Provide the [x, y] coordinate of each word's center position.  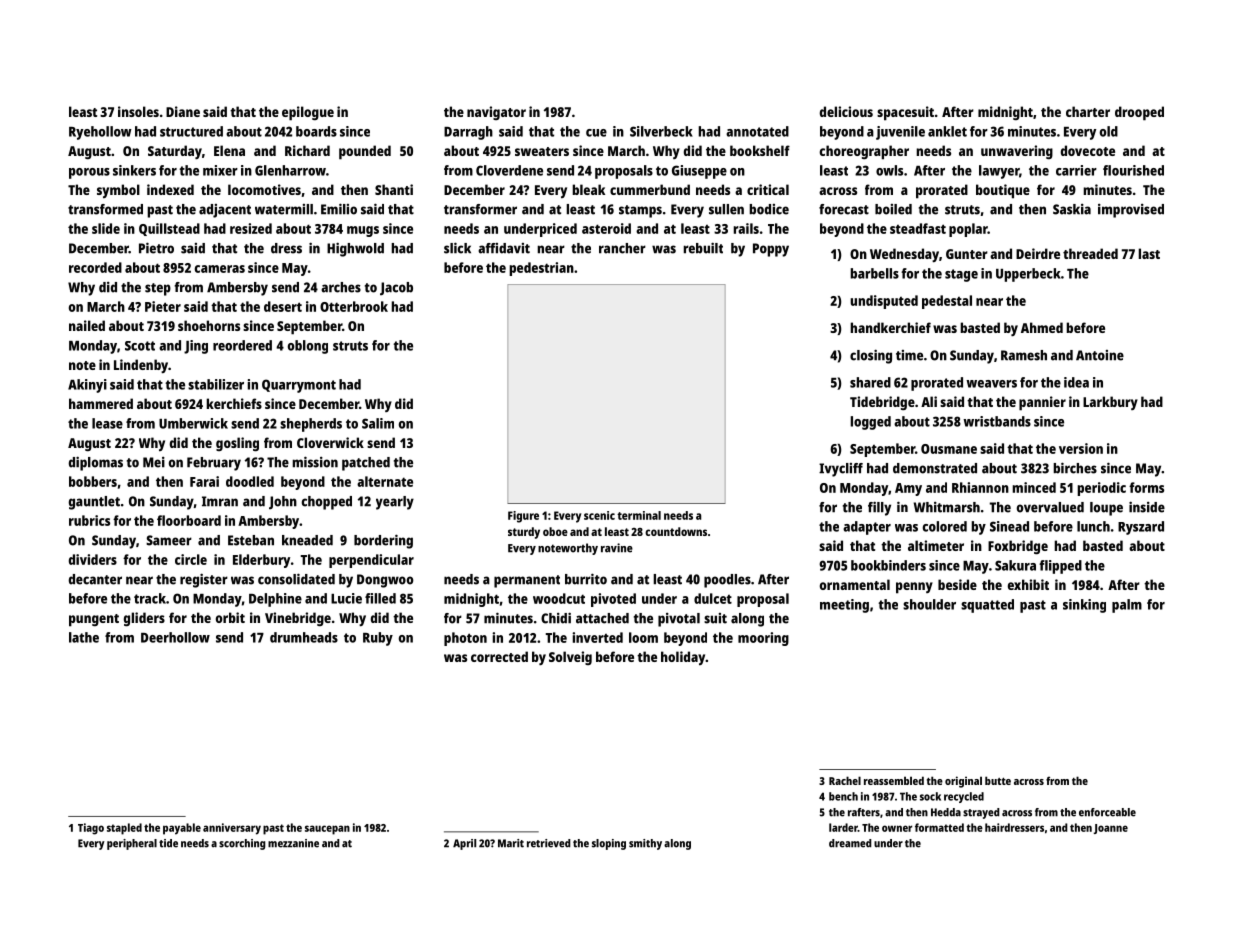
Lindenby [141, 366]
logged [870, 423]
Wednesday [904, 255]
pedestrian [541, 269]
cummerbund [650, 189]
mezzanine [293, 843]
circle [191, 559]
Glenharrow [290, 170]
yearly [395, 503]
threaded [1090, 253]
